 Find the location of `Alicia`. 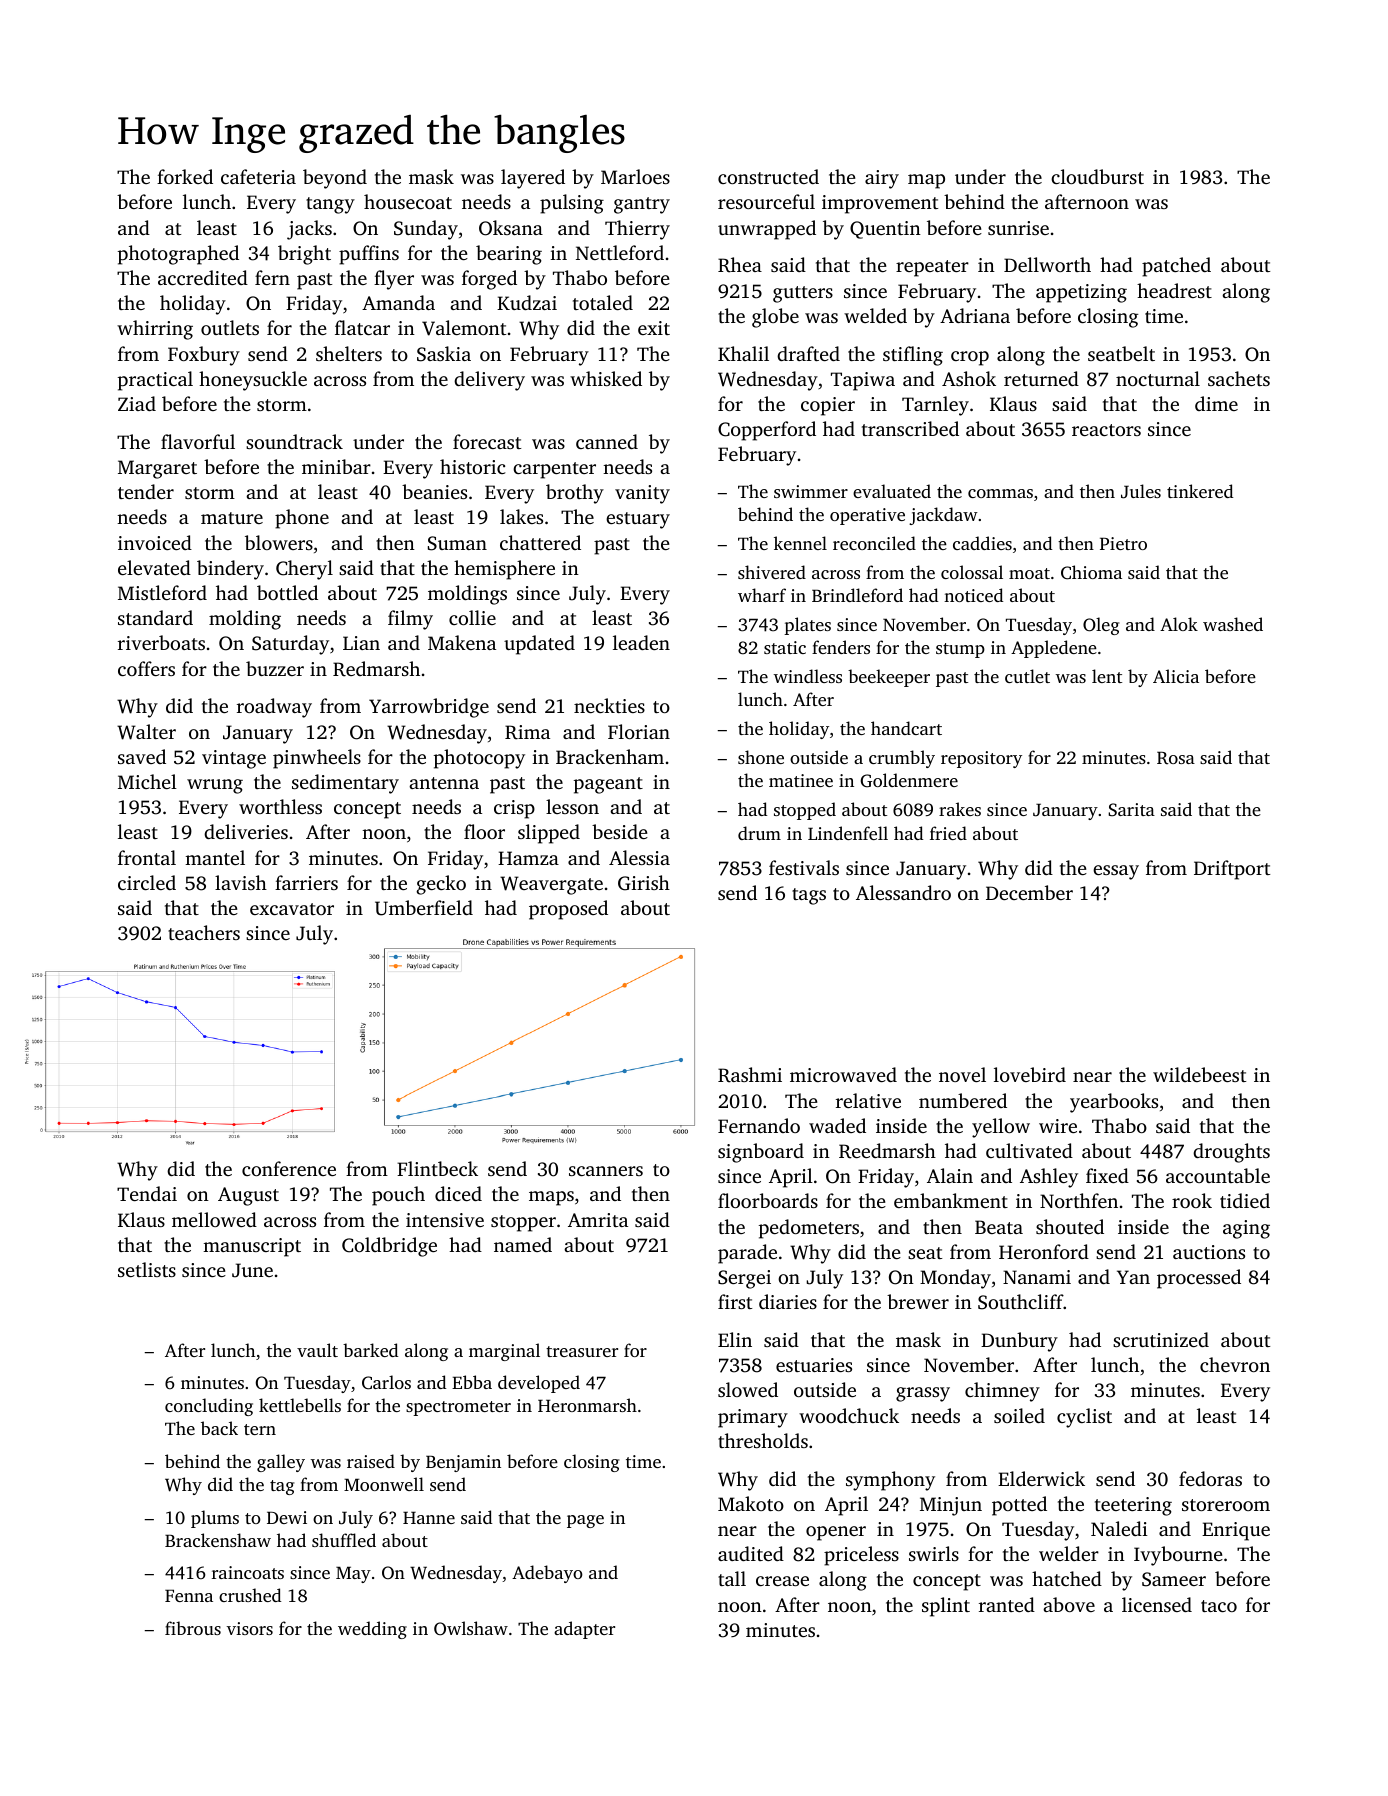

Alicia is located at coordinates (1176, 676).
